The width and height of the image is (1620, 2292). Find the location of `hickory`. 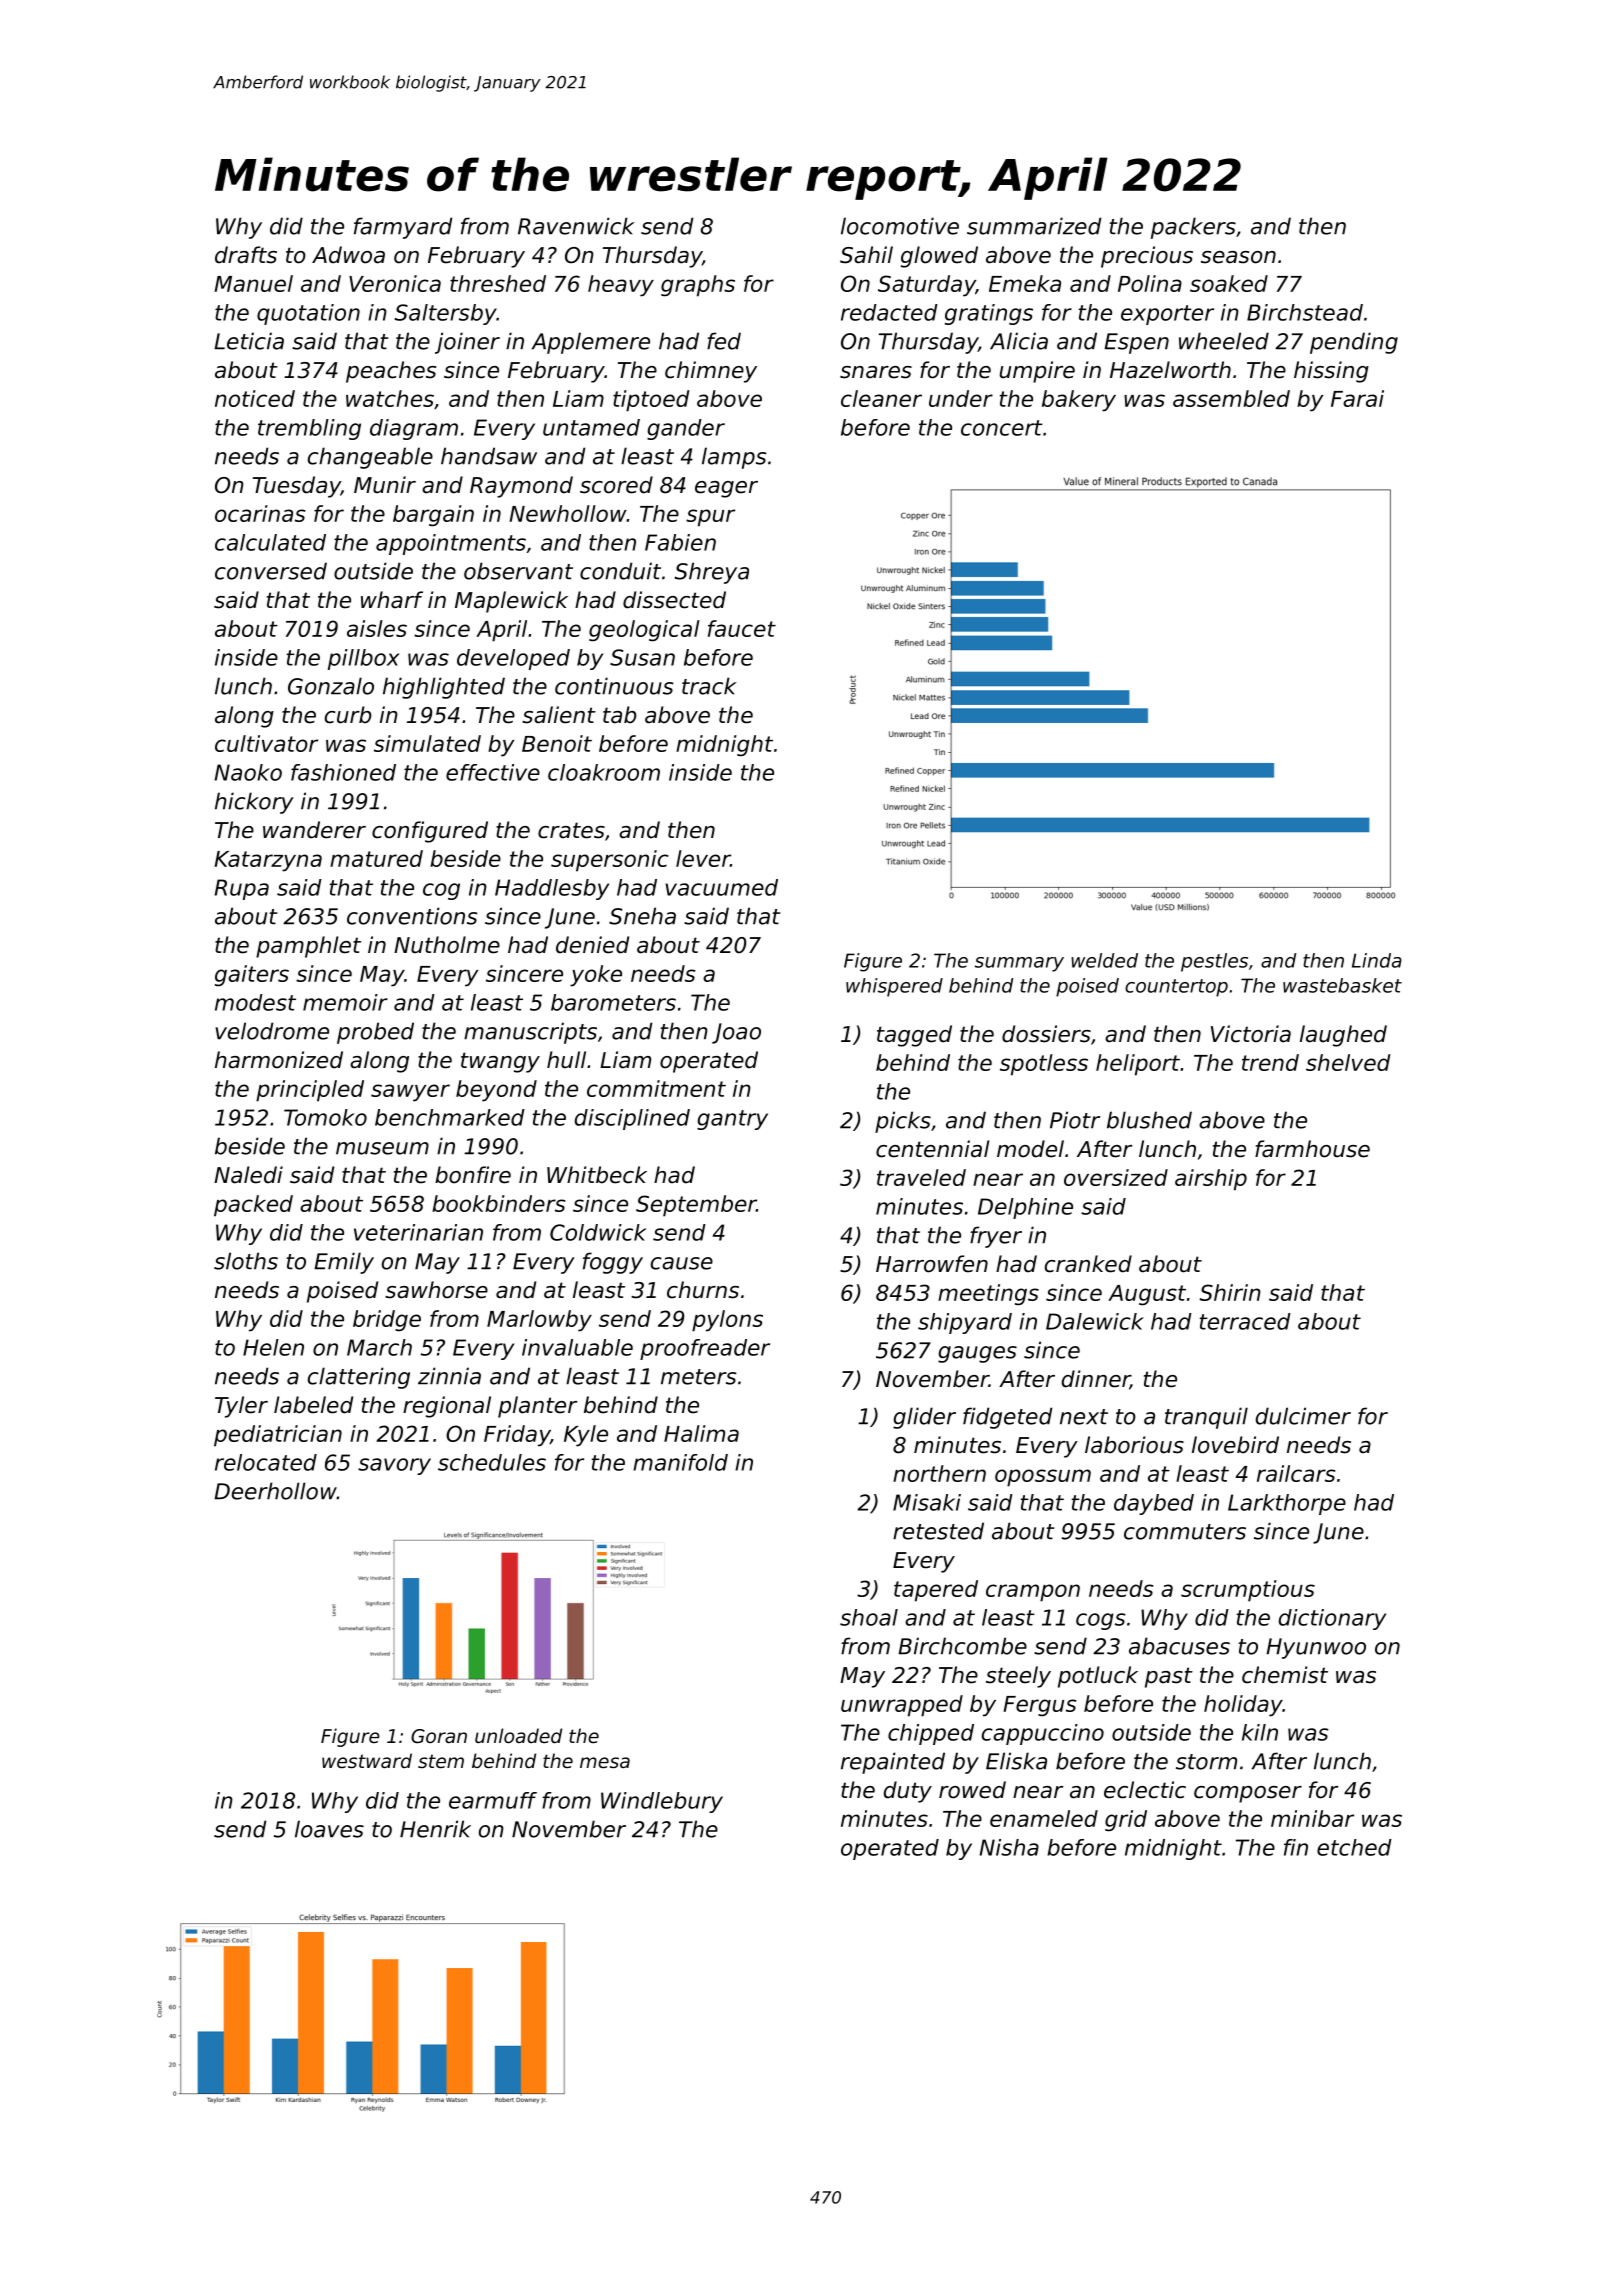

hickory is located at coordinates (254, 803).
